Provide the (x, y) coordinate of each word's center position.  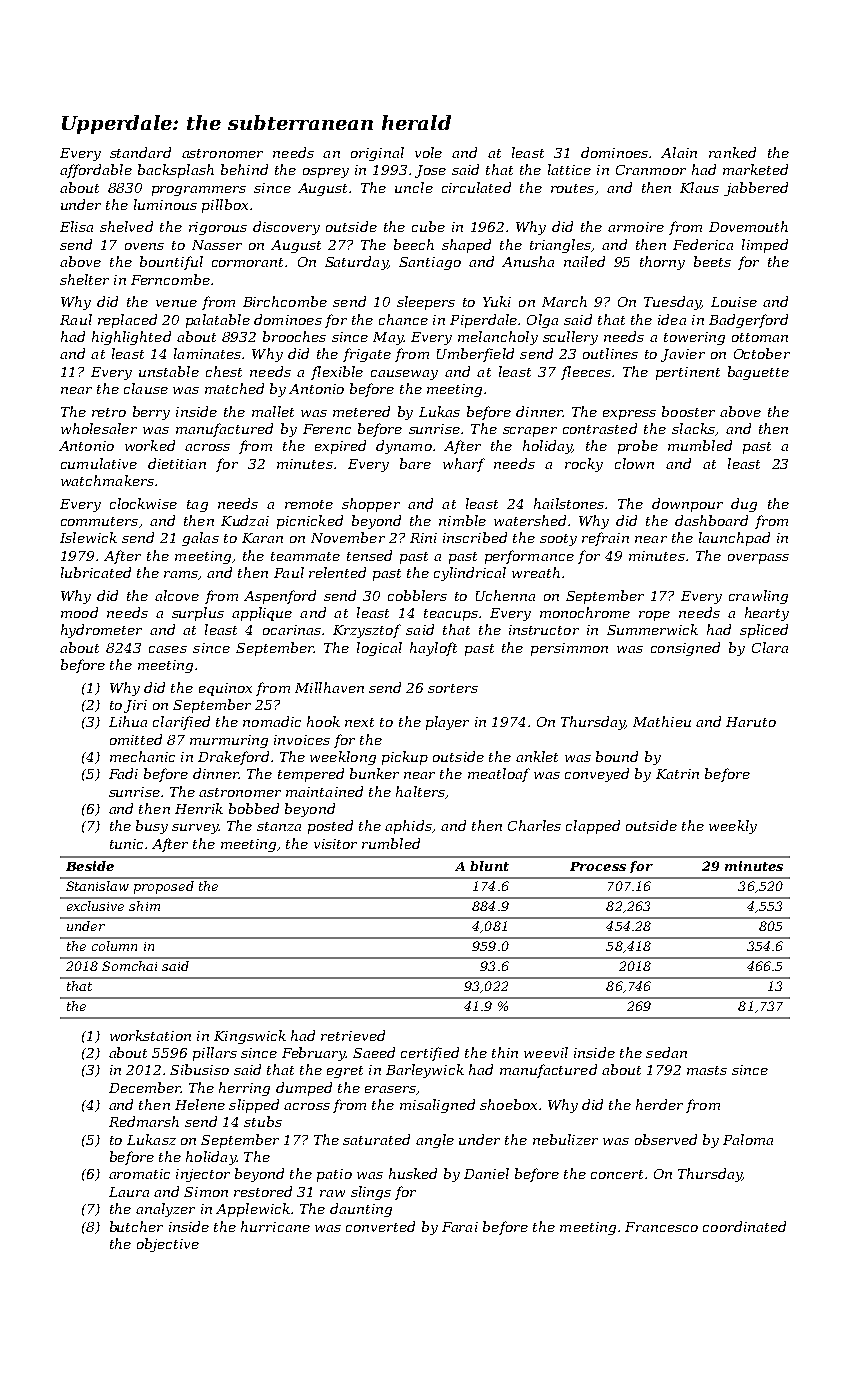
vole (428, 152)
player (447, 723)
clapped (593, 827)
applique (262, 614)
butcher (136, 1226)
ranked (732, 152)
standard (140, 152)
